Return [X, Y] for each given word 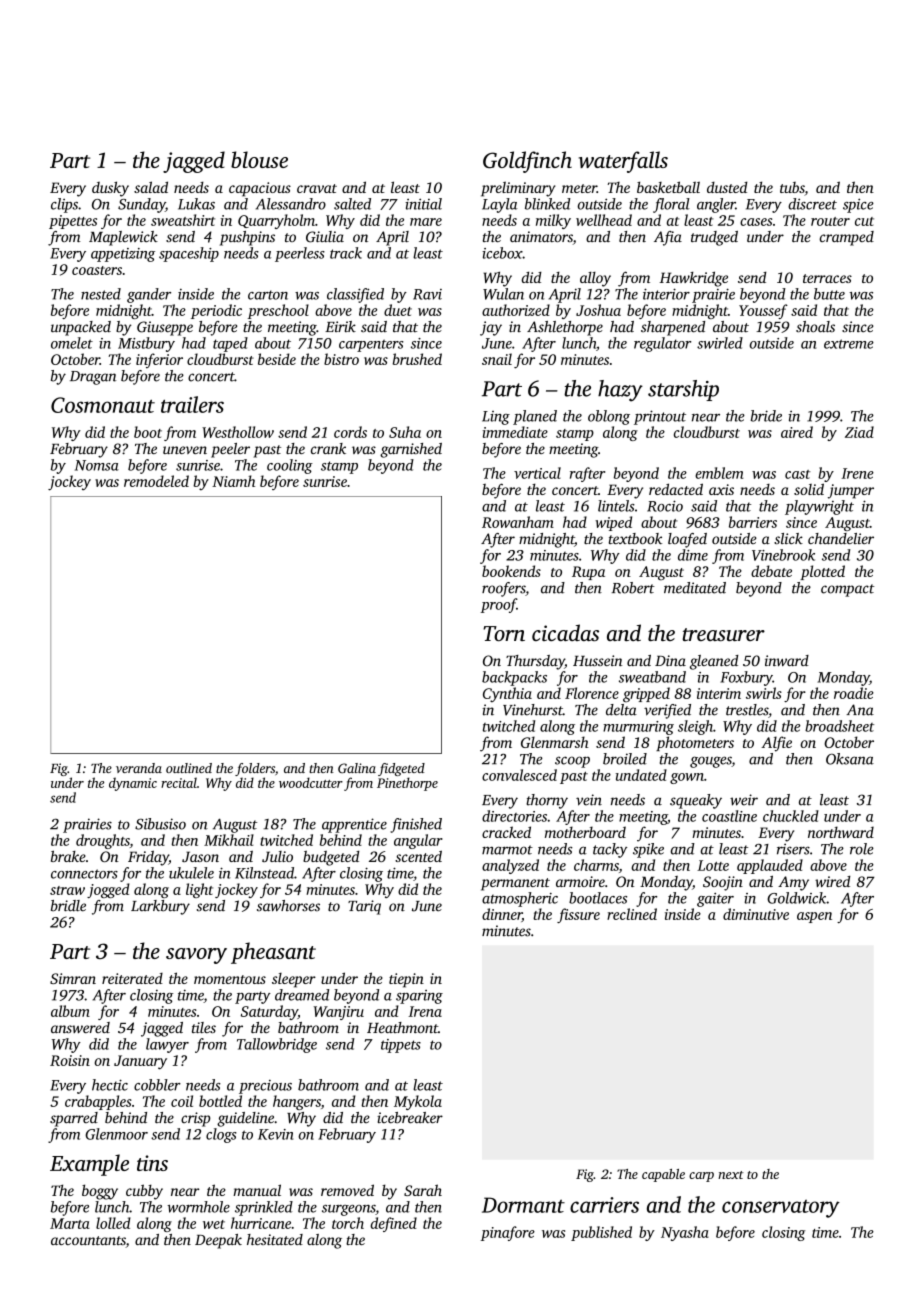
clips [64, 205]
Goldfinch [527, 162]
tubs [792, 189]
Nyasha [685, 1233]
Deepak [218, 1241]
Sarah [423, 1190]
